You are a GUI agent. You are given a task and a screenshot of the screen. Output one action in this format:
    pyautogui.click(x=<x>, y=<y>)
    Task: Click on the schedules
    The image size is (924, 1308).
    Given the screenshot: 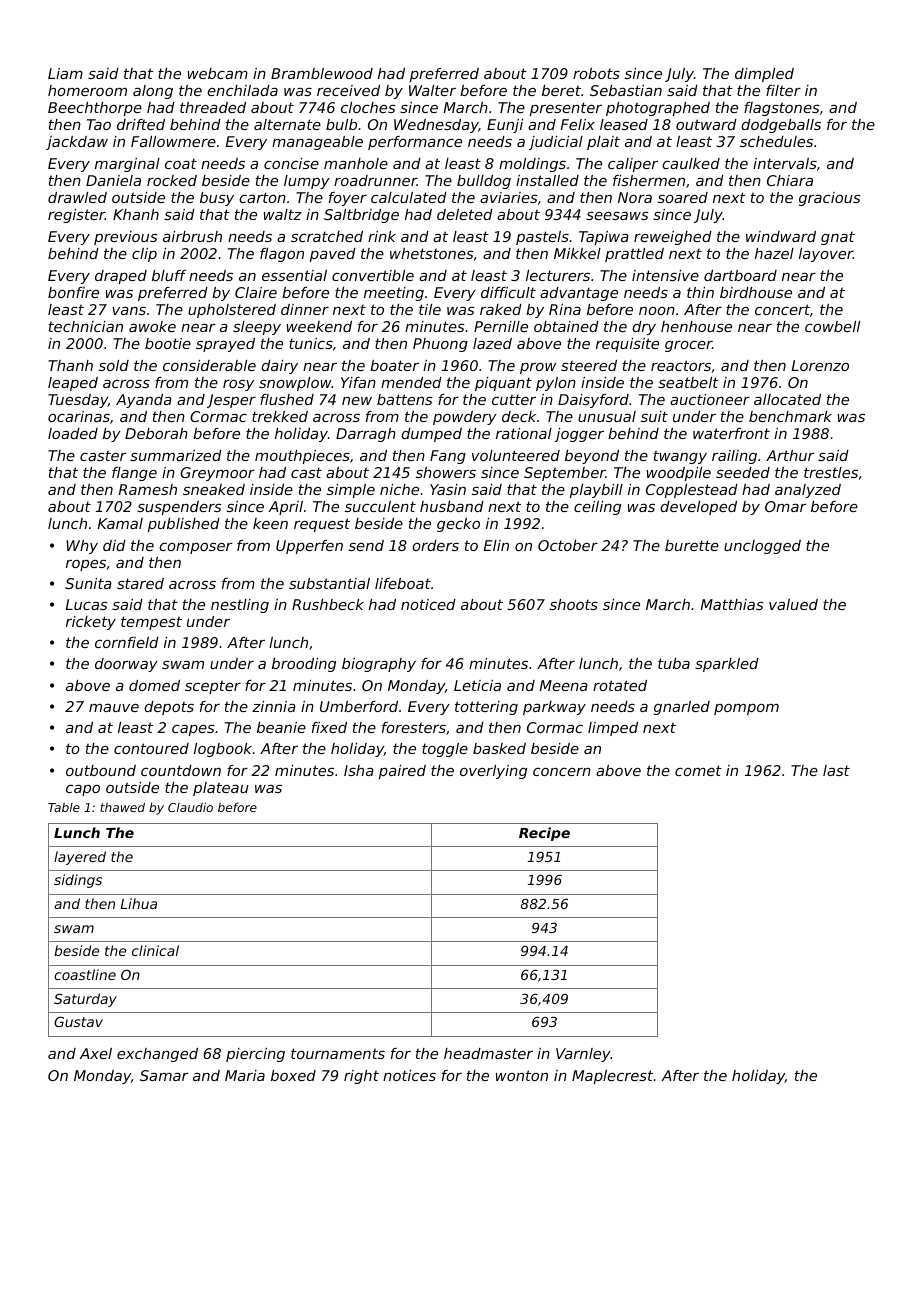 What is the action you would take?
    pyautogui.click(x=776, y=141)
